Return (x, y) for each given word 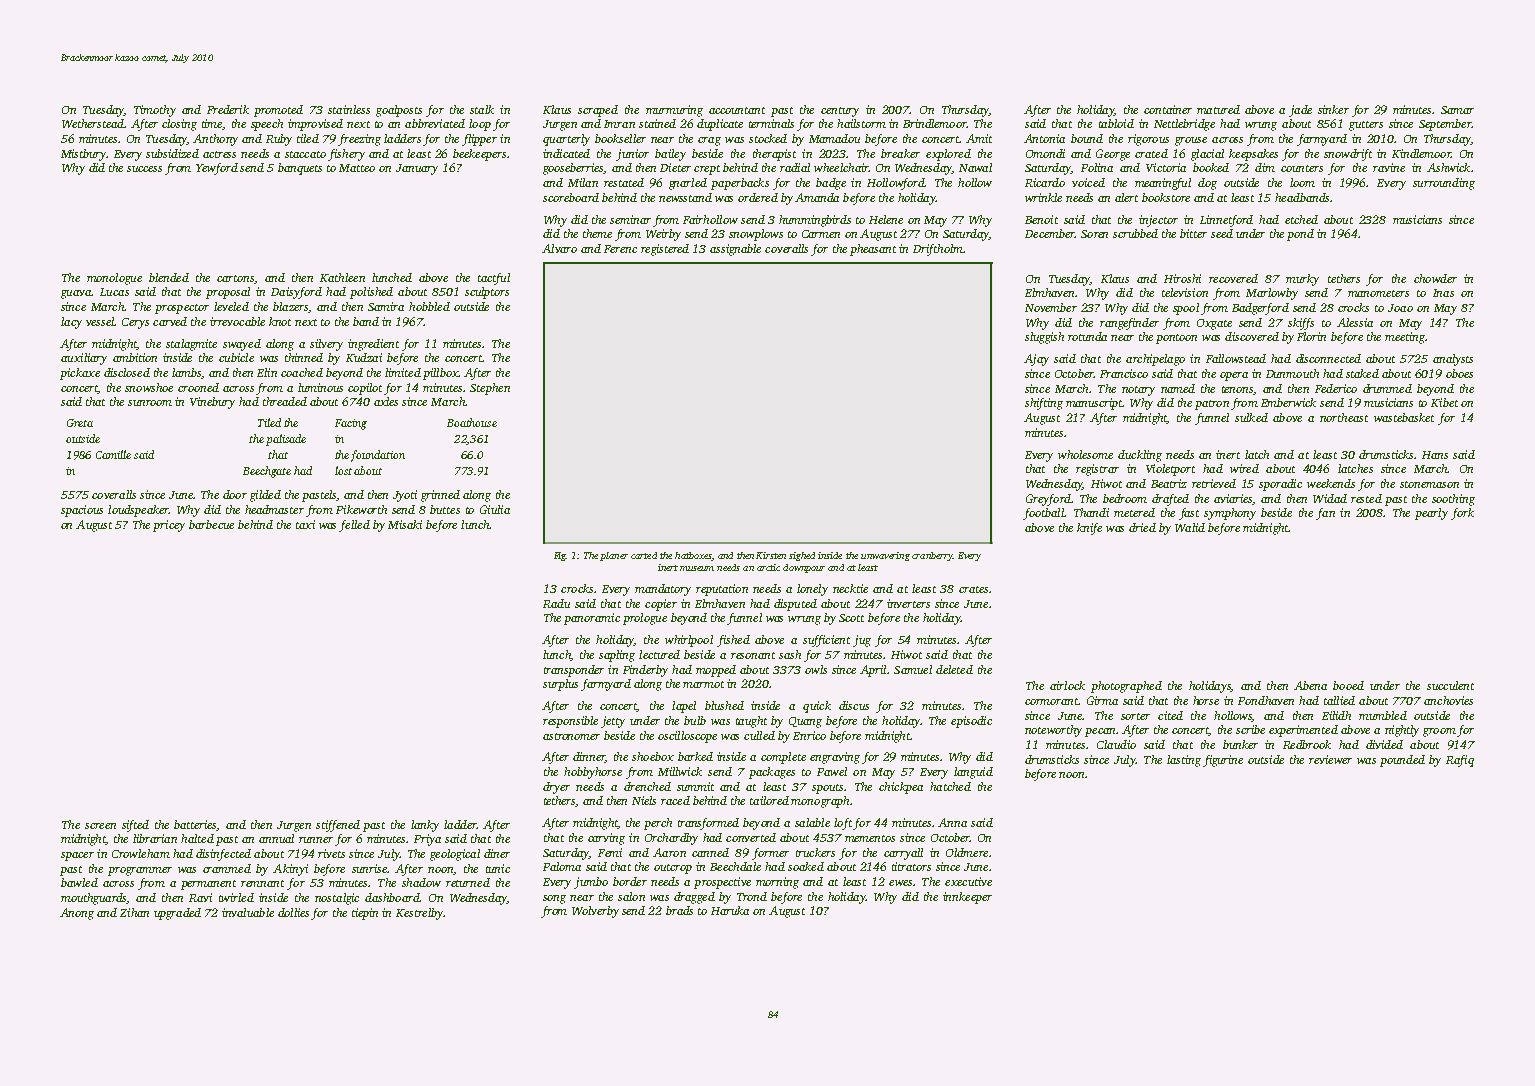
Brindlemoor (934, 123)
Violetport (1170, 470)
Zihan (134, 912)
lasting (1184, 761)
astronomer (571, 736)
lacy (71, 323)
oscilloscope (687, 737)
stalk (482, 109)
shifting (1044, 404)
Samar (1457, 110)
